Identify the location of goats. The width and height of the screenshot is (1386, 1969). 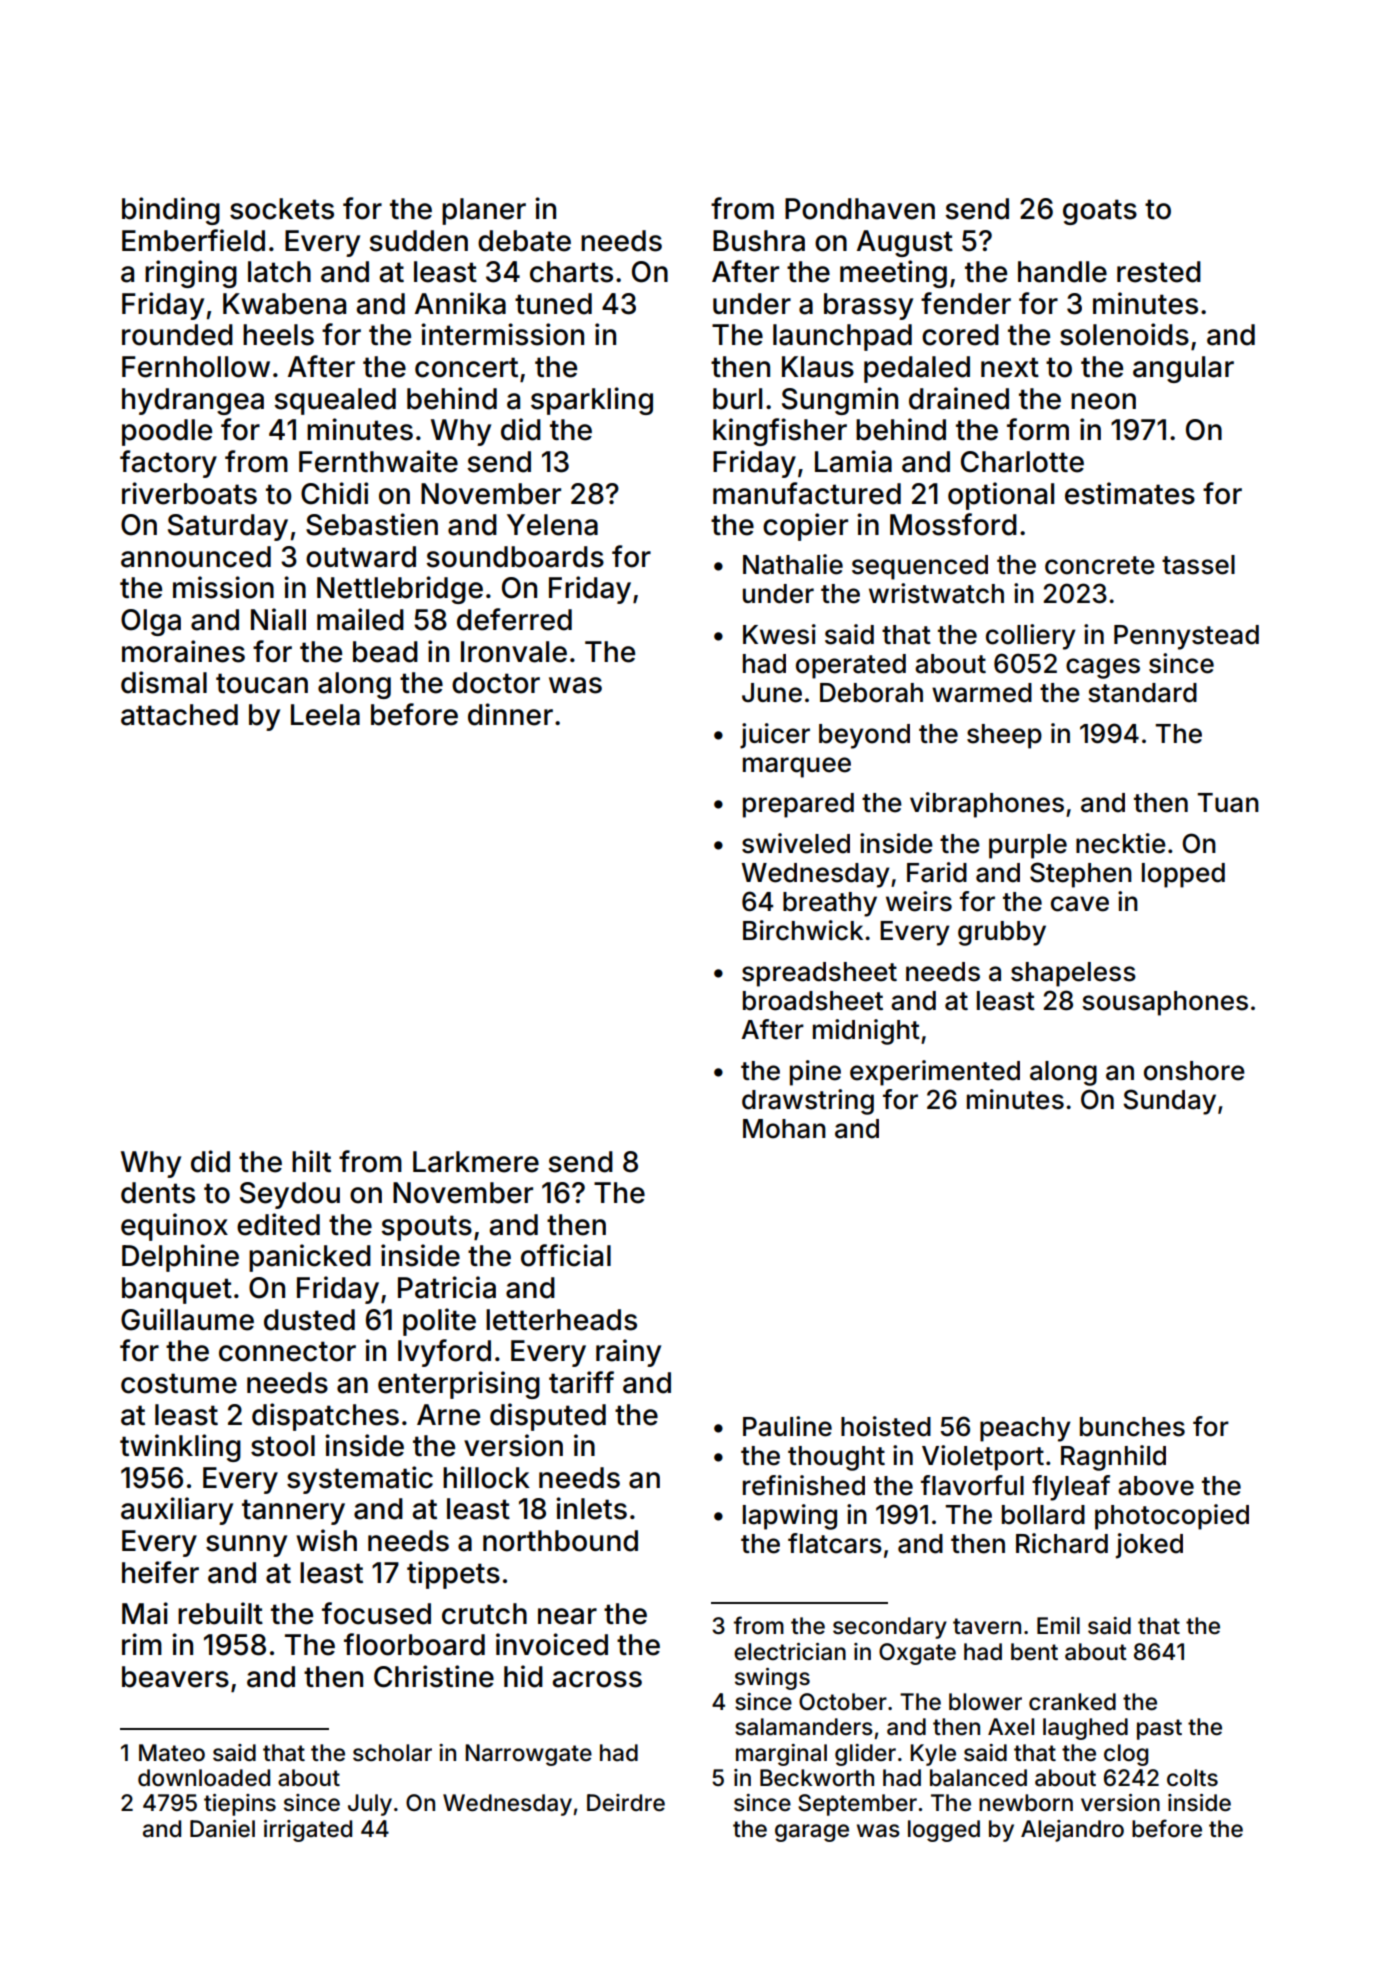
(1100, 212).
